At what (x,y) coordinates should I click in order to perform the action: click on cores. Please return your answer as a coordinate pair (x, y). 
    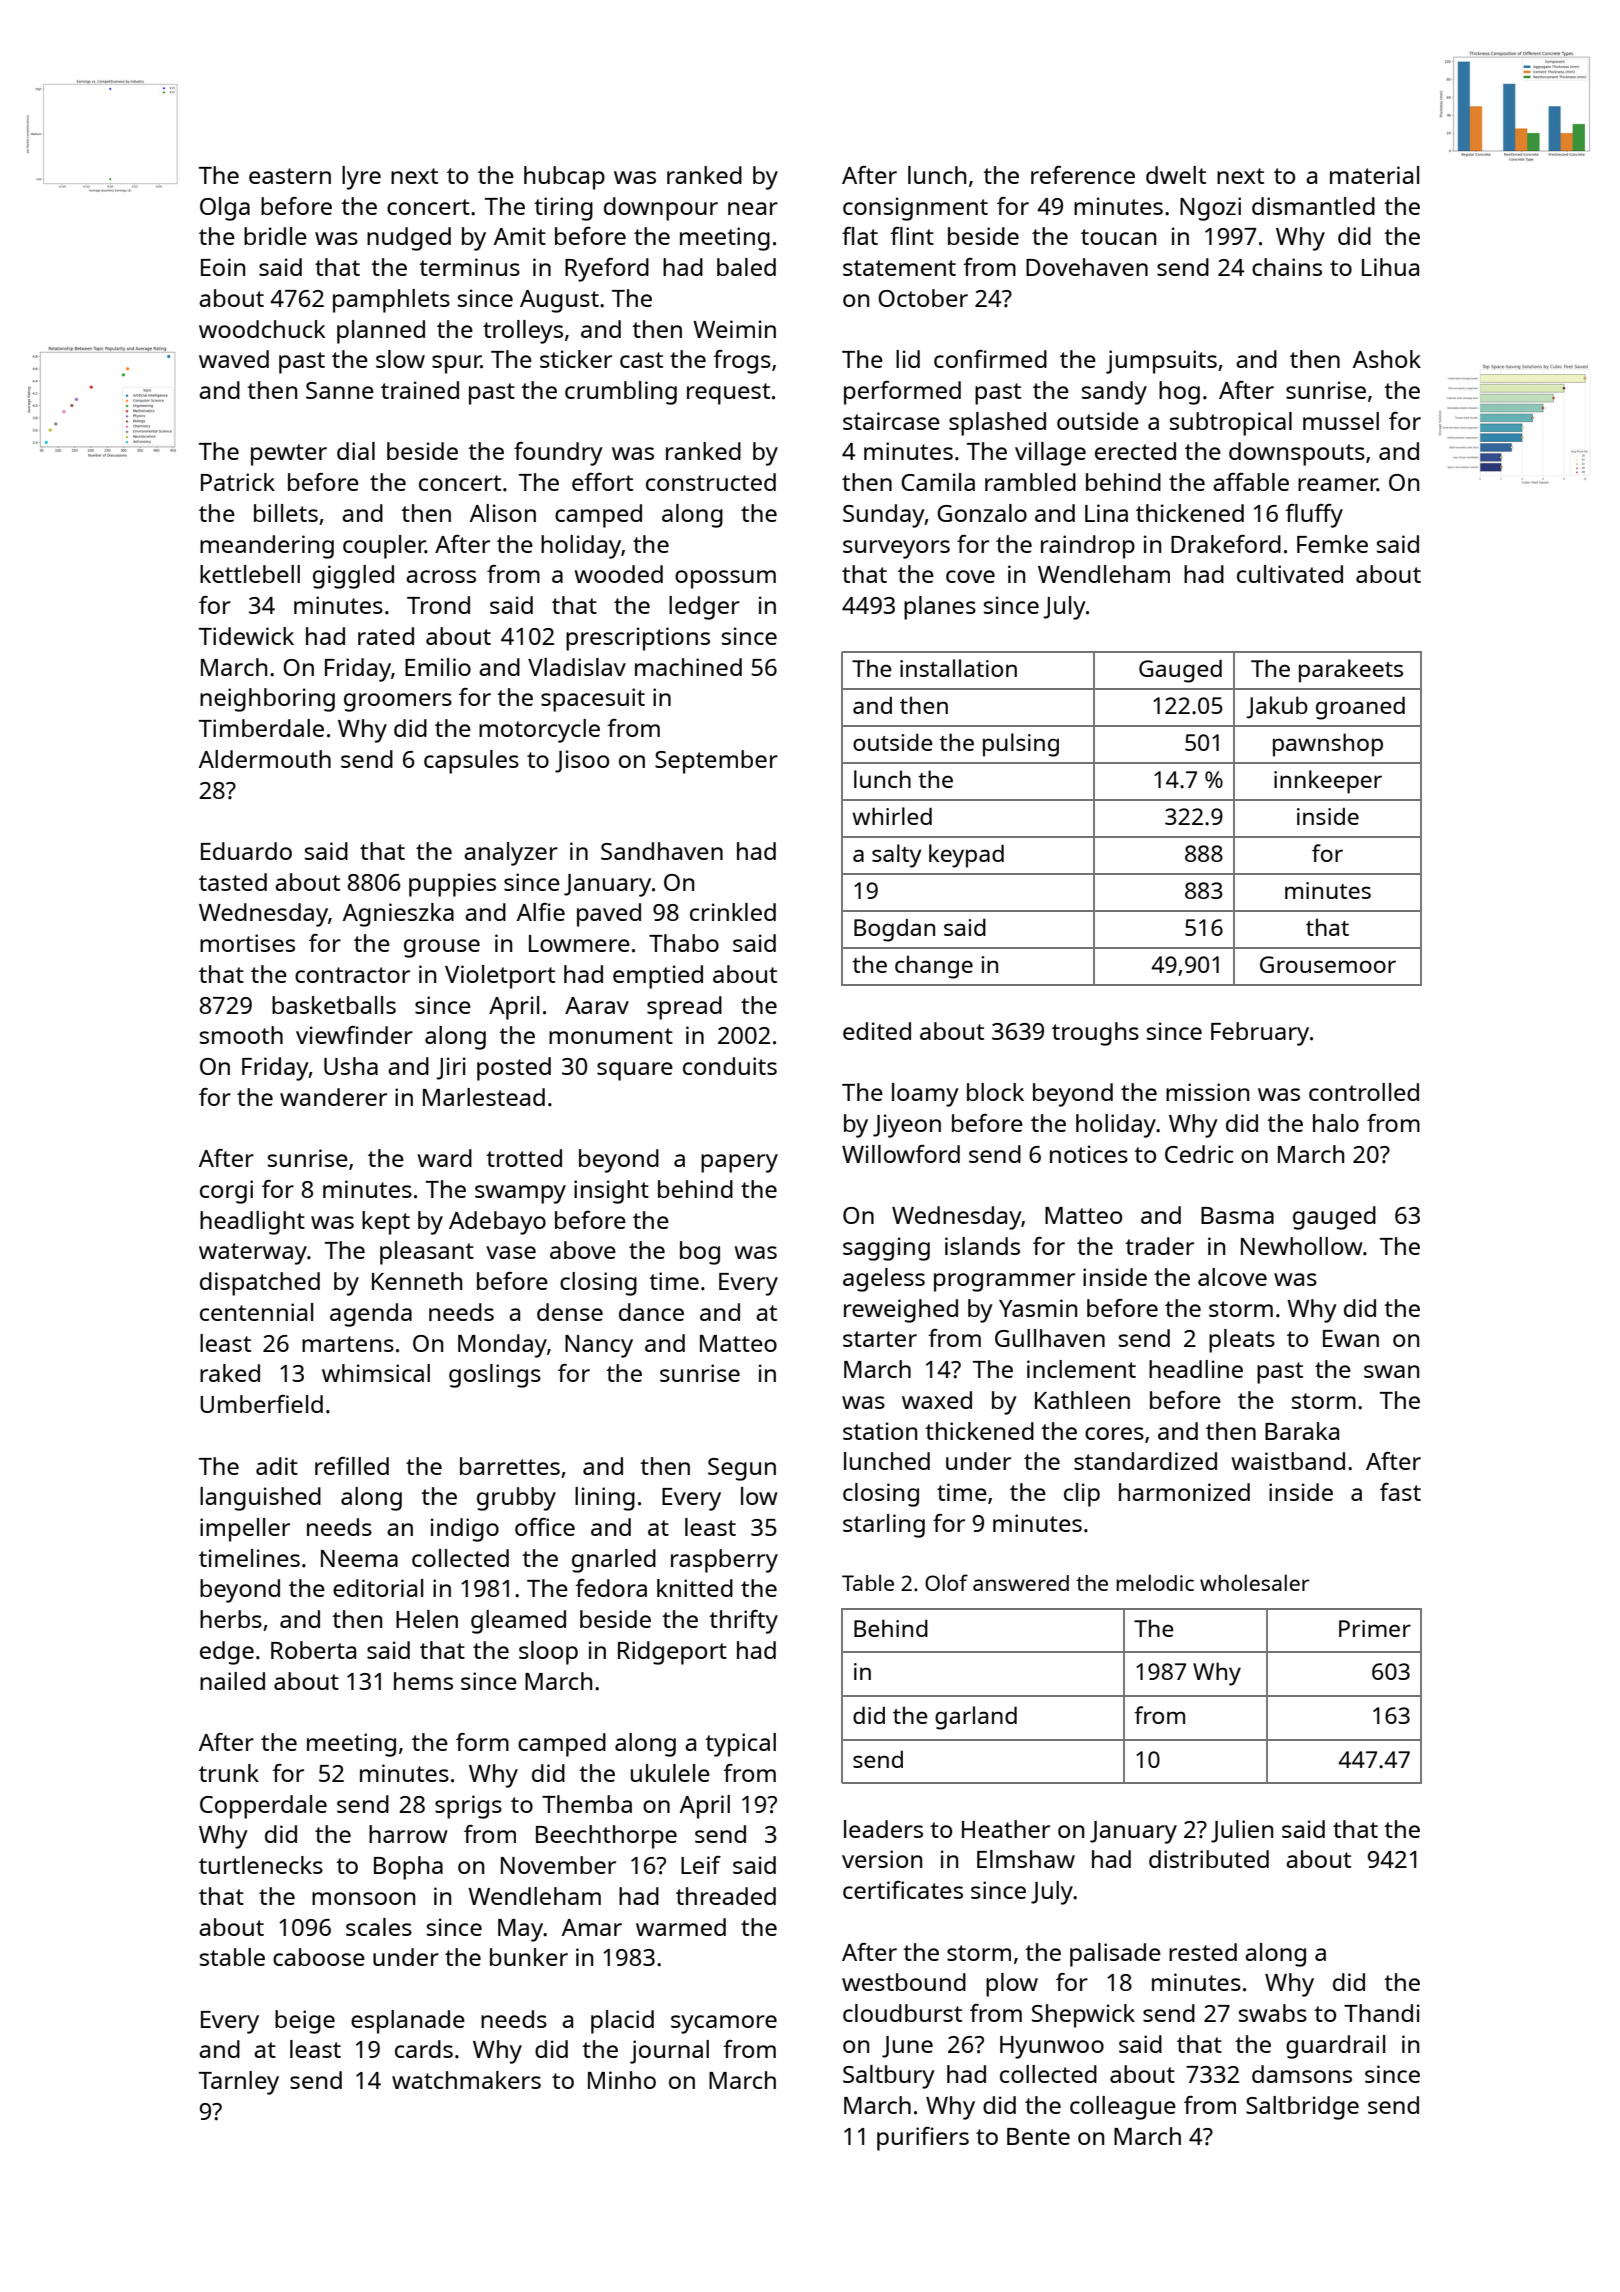
    Looking at the image, I should click on (1114, 1433).
